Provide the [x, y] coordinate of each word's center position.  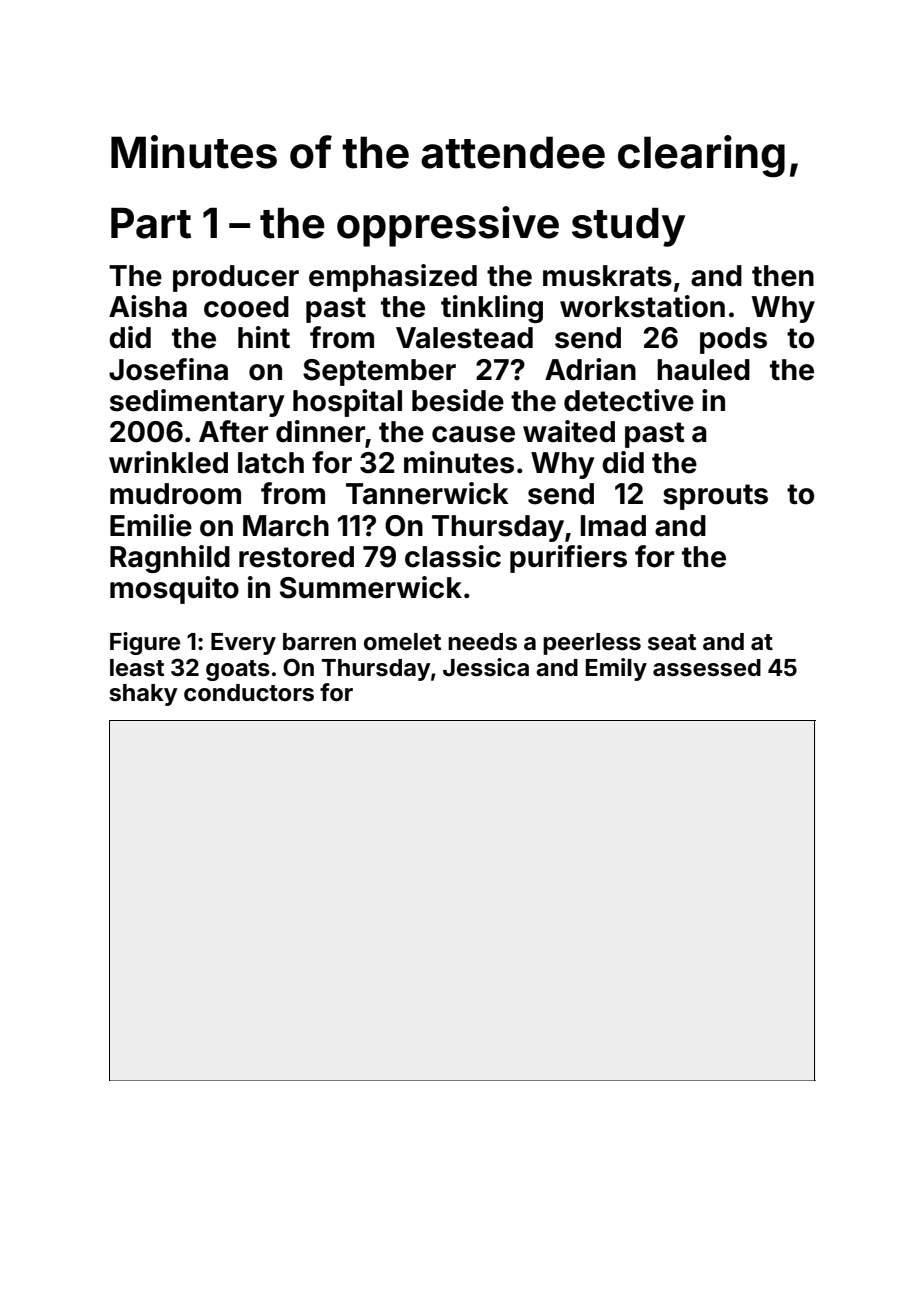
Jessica [486, 667]
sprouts [715, 497]
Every [243, 644]
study [628, 227]
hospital [347, 403]
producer [236, 278]
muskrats [607, 276]
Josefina [168, 369]
